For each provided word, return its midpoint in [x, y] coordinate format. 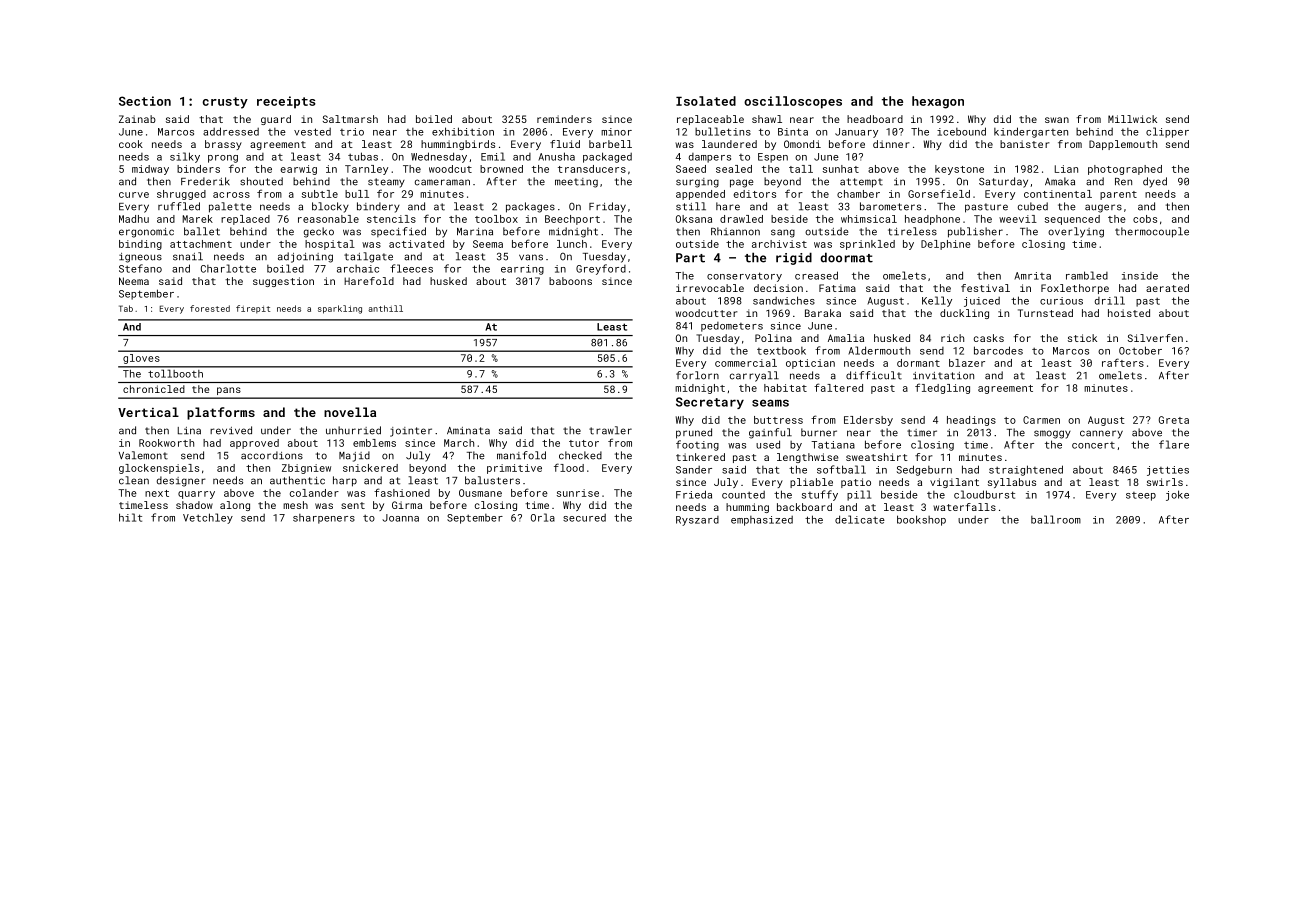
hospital [330, 245]
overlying [1076, 232]
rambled [1087, 275]
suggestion [283, 282]
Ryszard [697, 521]
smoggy [1052, 434]
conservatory [744, 277]
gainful [770, 433]
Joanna [400, 518]
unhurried [353, 430]
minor [616, 132]
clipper [1167, 132]
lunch [572, 244]
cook [131, 144]
